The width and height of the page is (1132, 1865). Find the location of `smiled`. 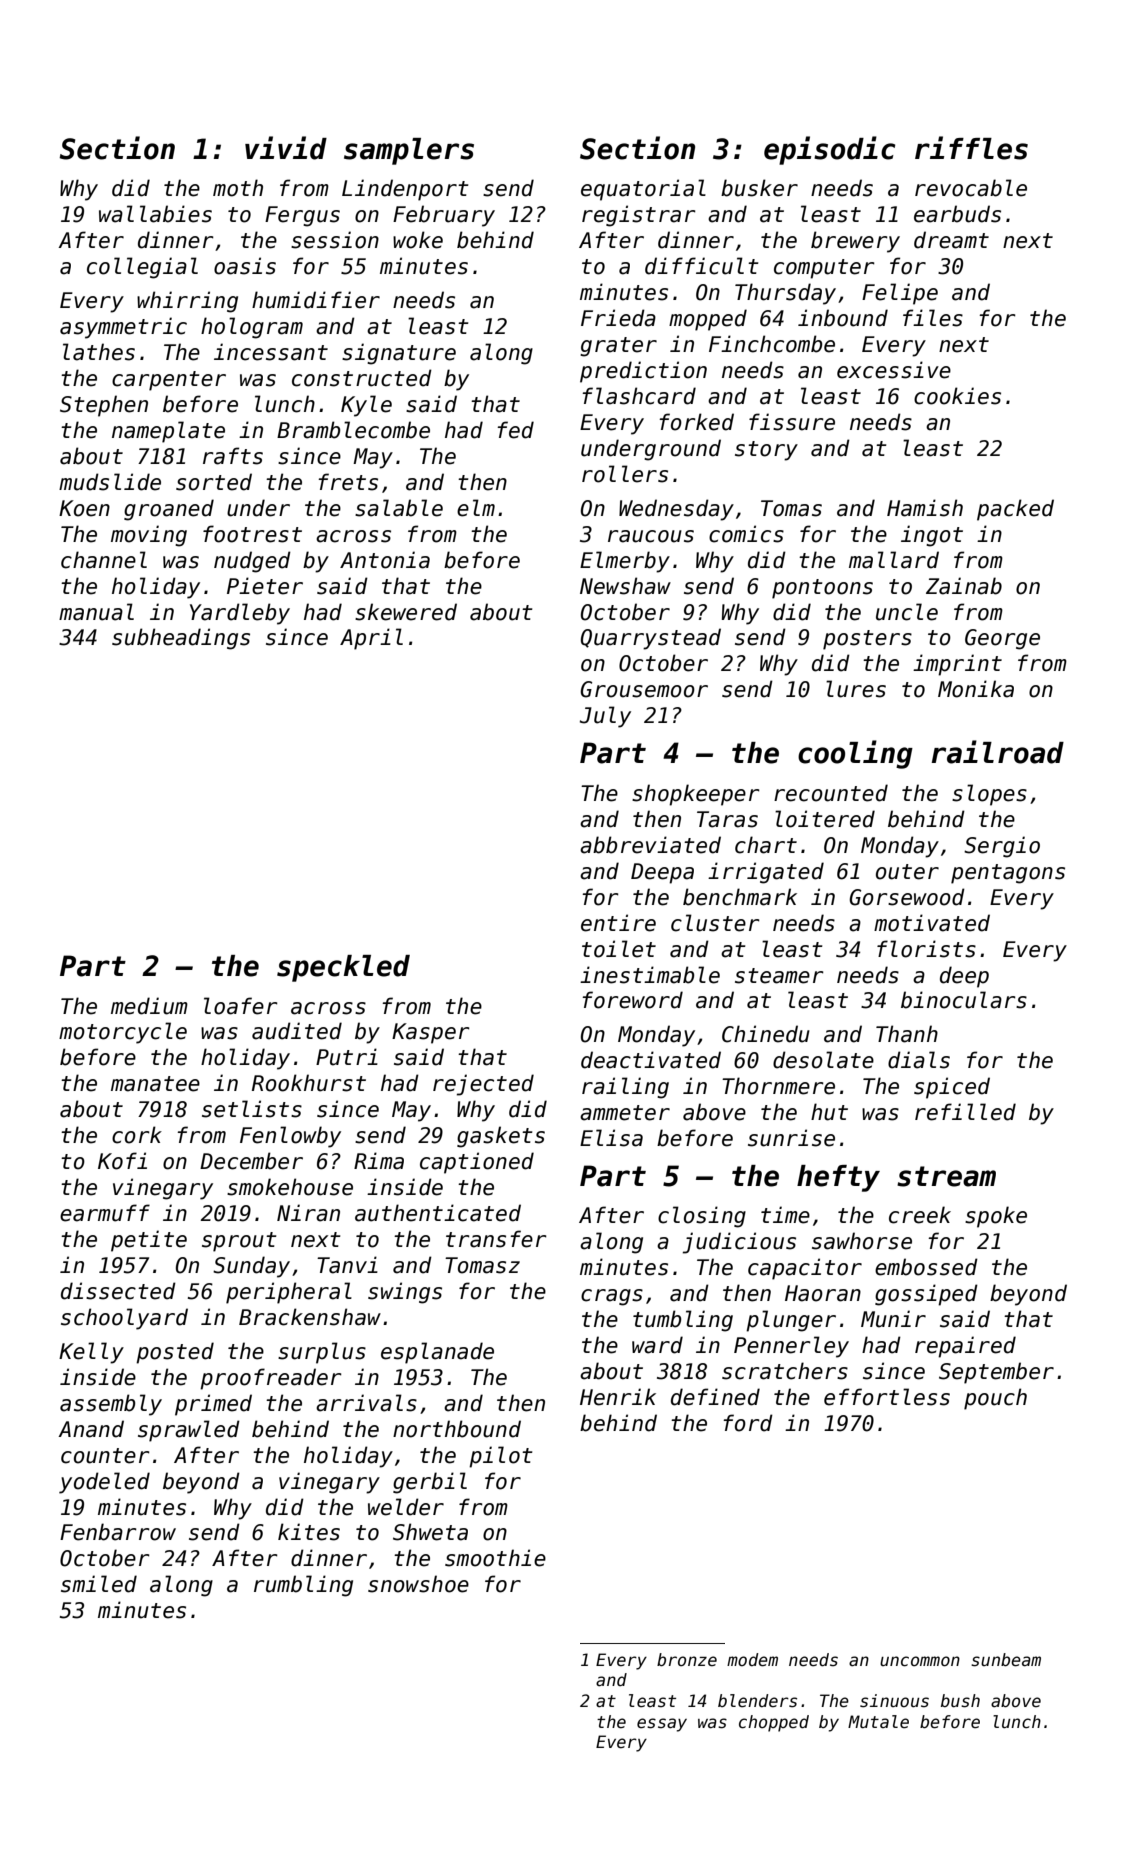

smiled is located at coordinates (99, 1584).
